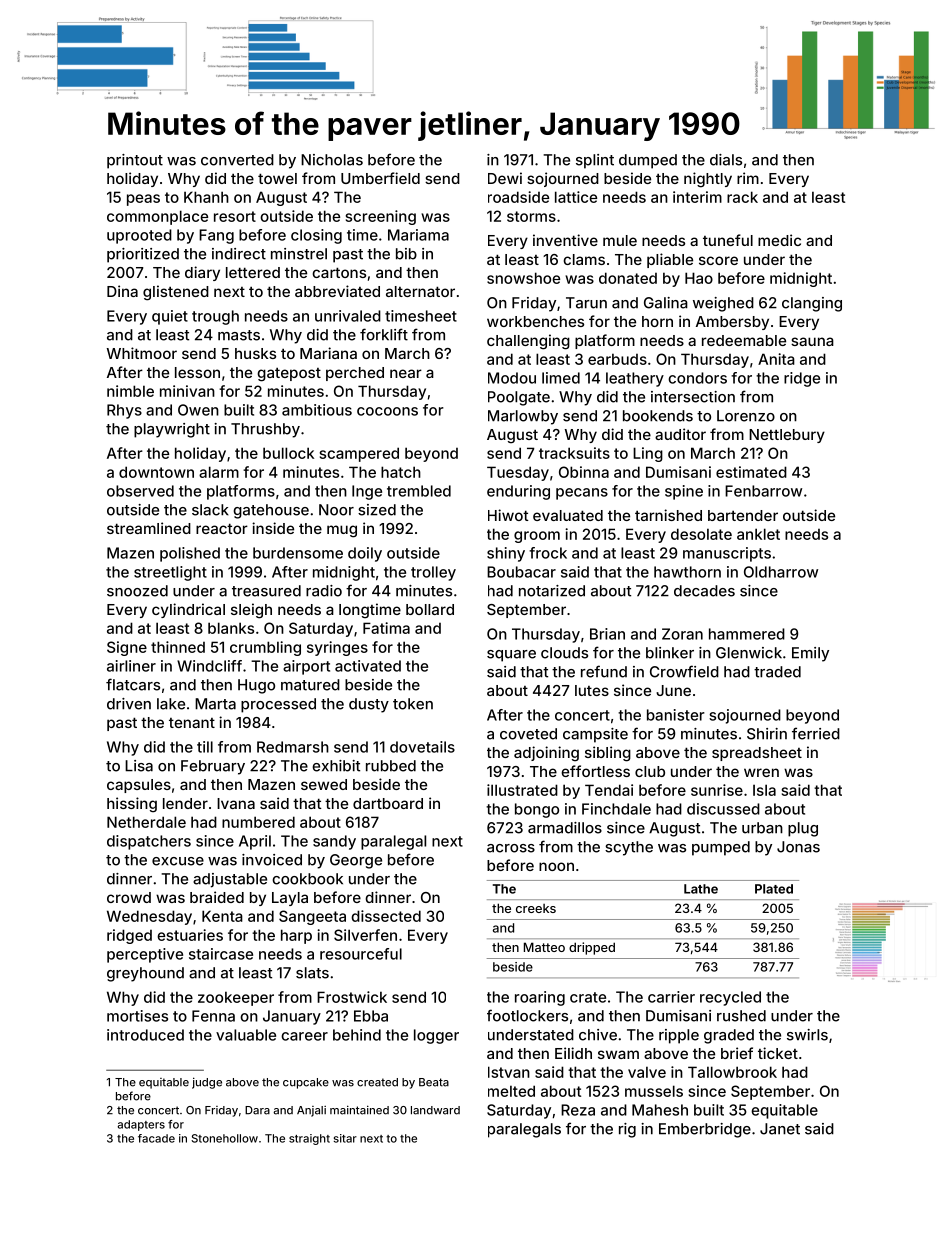 The height and width of the screenshot is (1233, 952). Describe the element at coordinates (650, 771) in the screenshot. I see `club` at that location.
